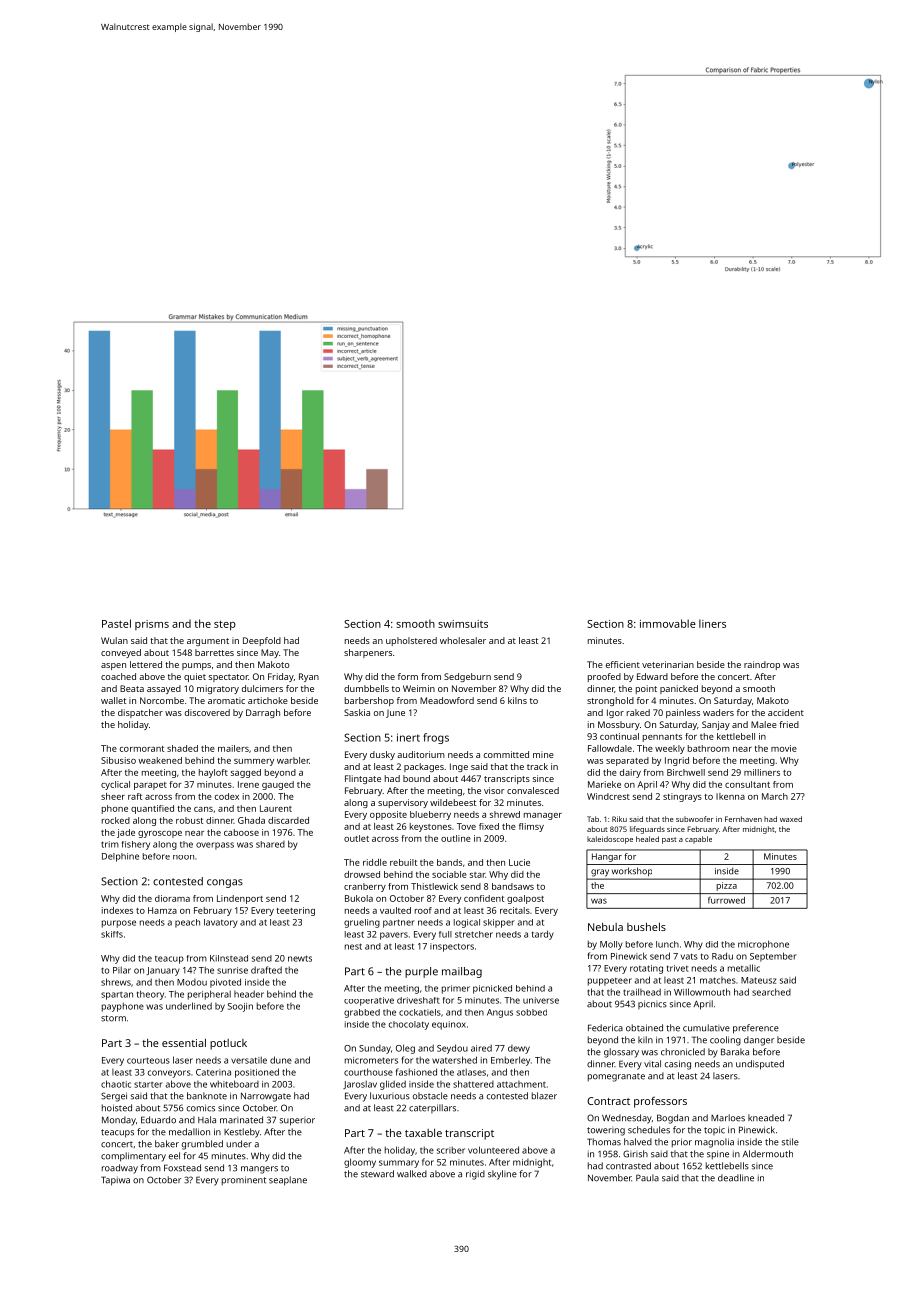  I want to click on newts, so click(300, 958).
